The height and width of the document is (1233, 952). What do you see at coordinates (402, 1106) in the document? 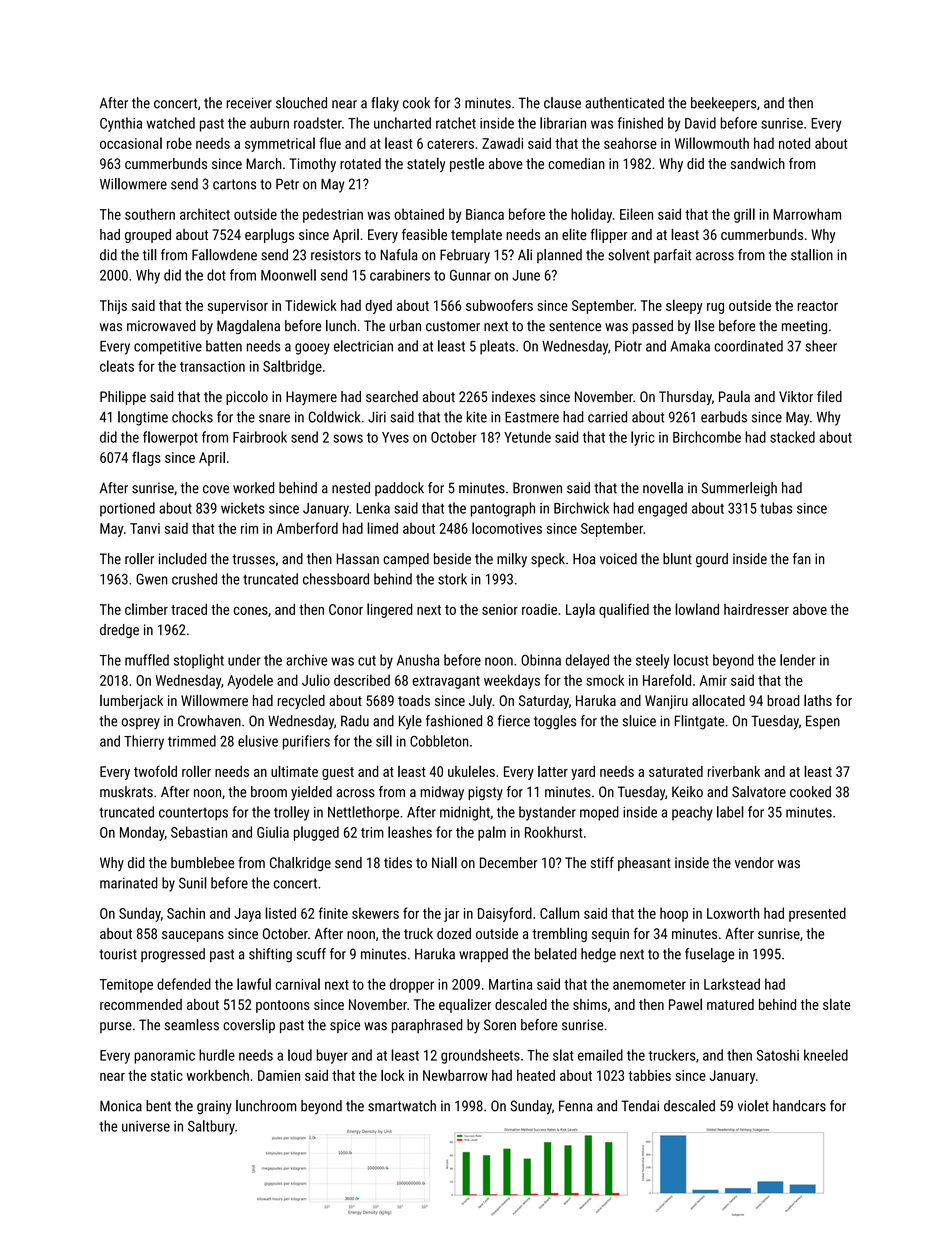
I see `smartwatch` at bounding box center [402, 1106].
